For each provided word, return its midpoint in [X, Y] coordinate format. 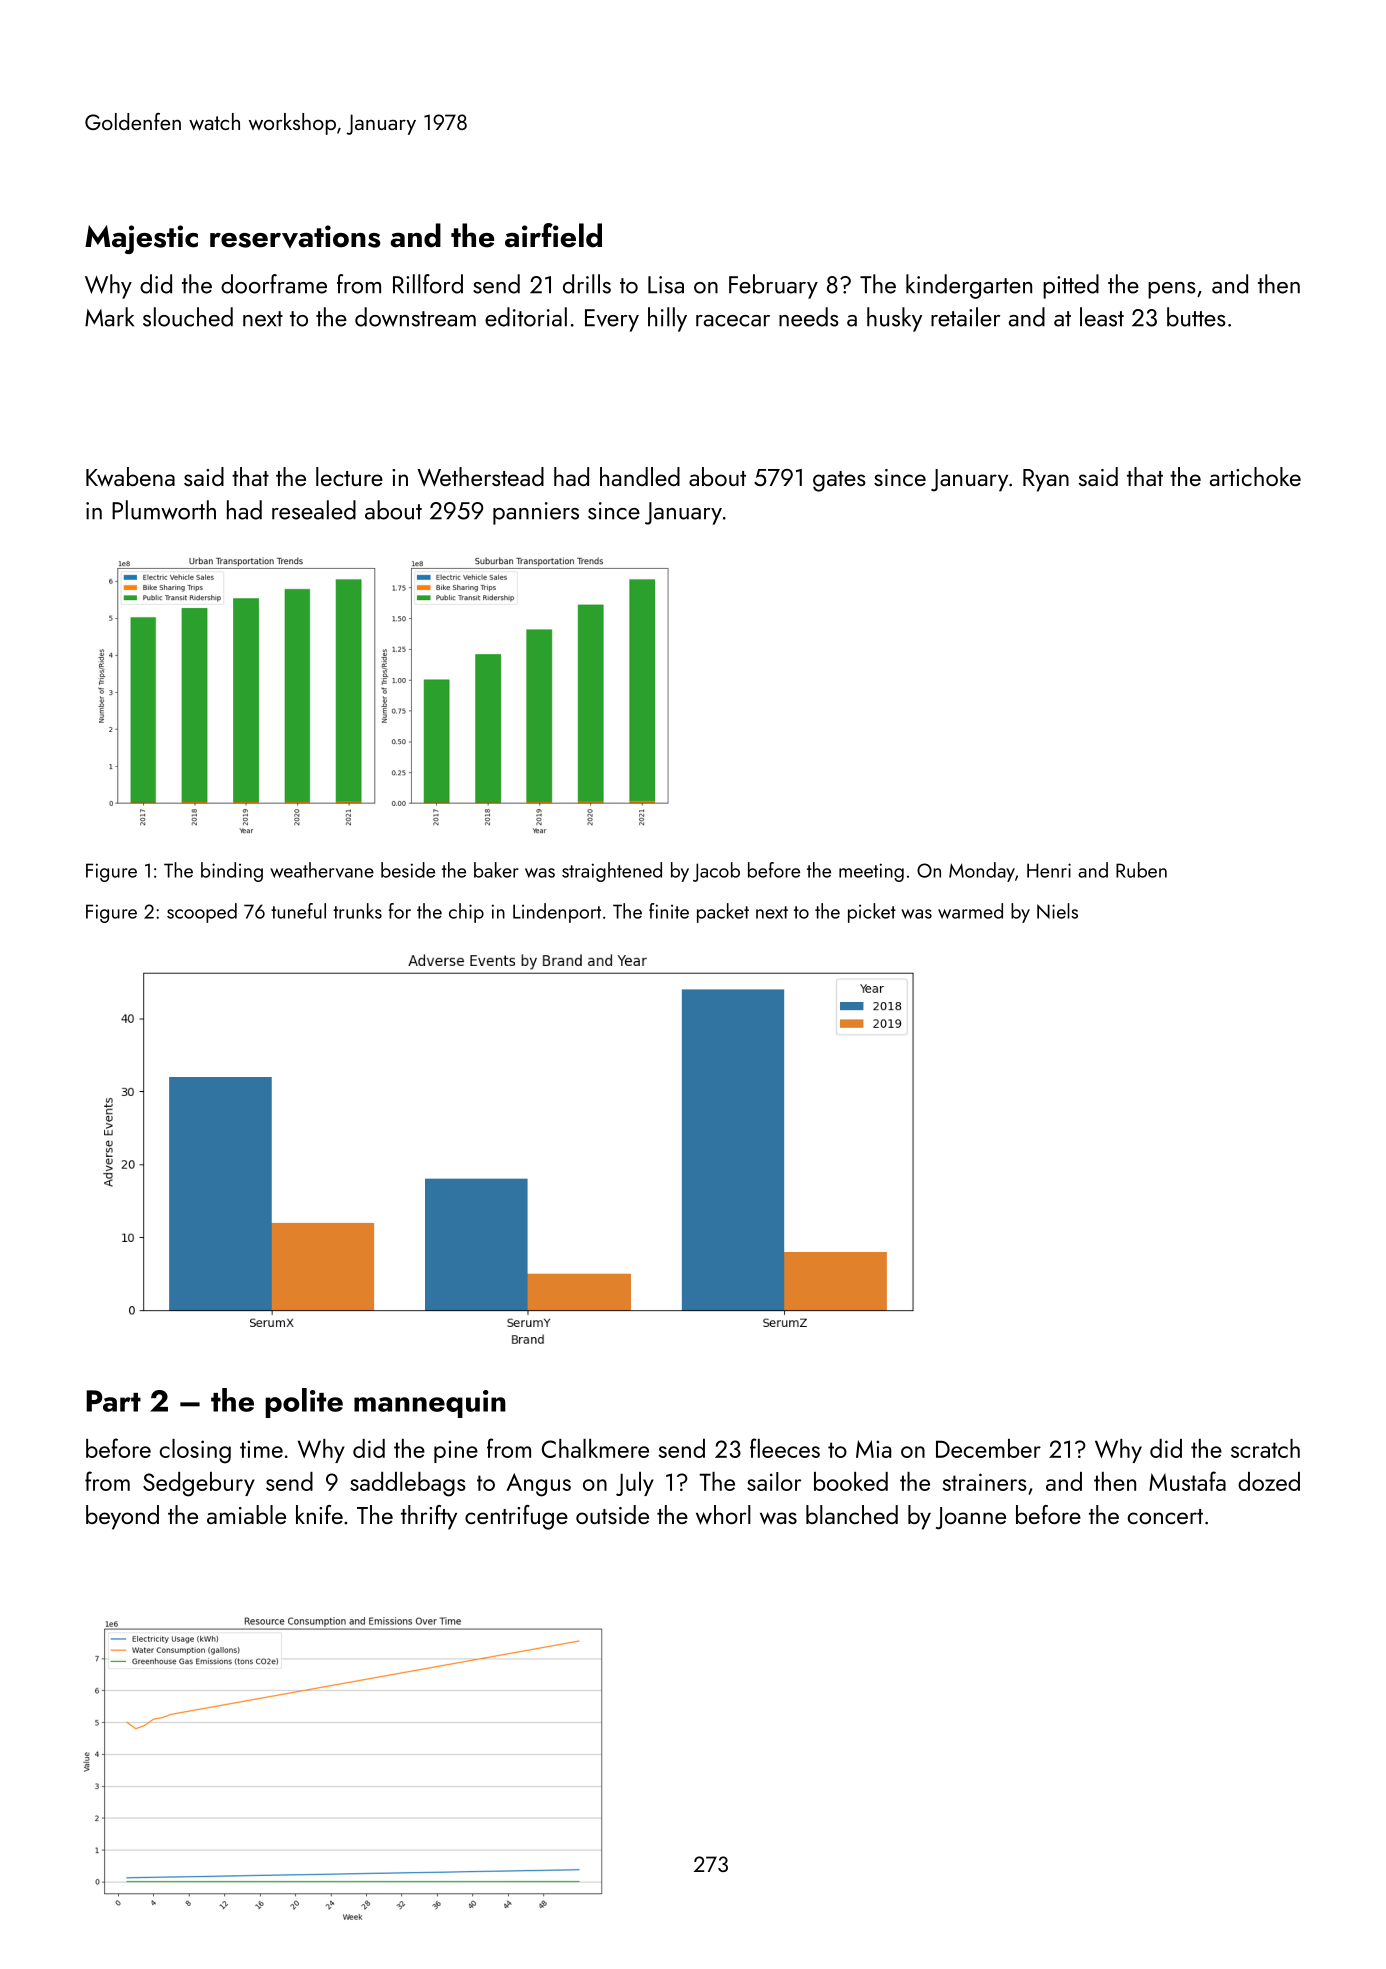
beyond [122, 1517]
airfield [553, 235]
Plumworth [164, 510]
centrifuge [516, 1517]
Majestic [141, 239]
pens [1172, 290]
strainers [984, 1482]
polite [304, 1403]
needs [809, 317]
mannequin [430, 1404]
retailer [965, 317]
